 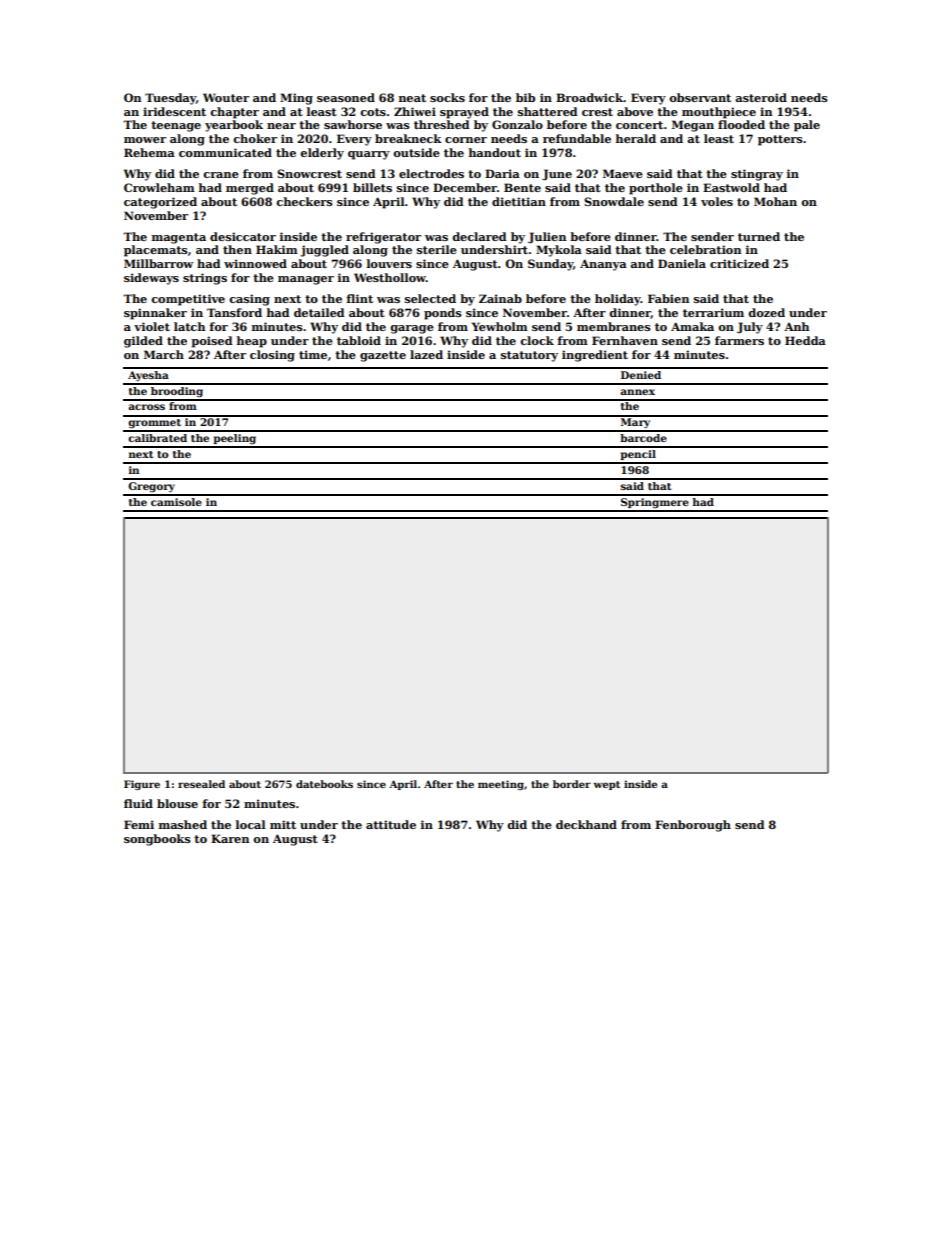 What do you see at coordinates (682, 263) in the screenshot?
I see `Daniela` at bounding box center [682, 263].
